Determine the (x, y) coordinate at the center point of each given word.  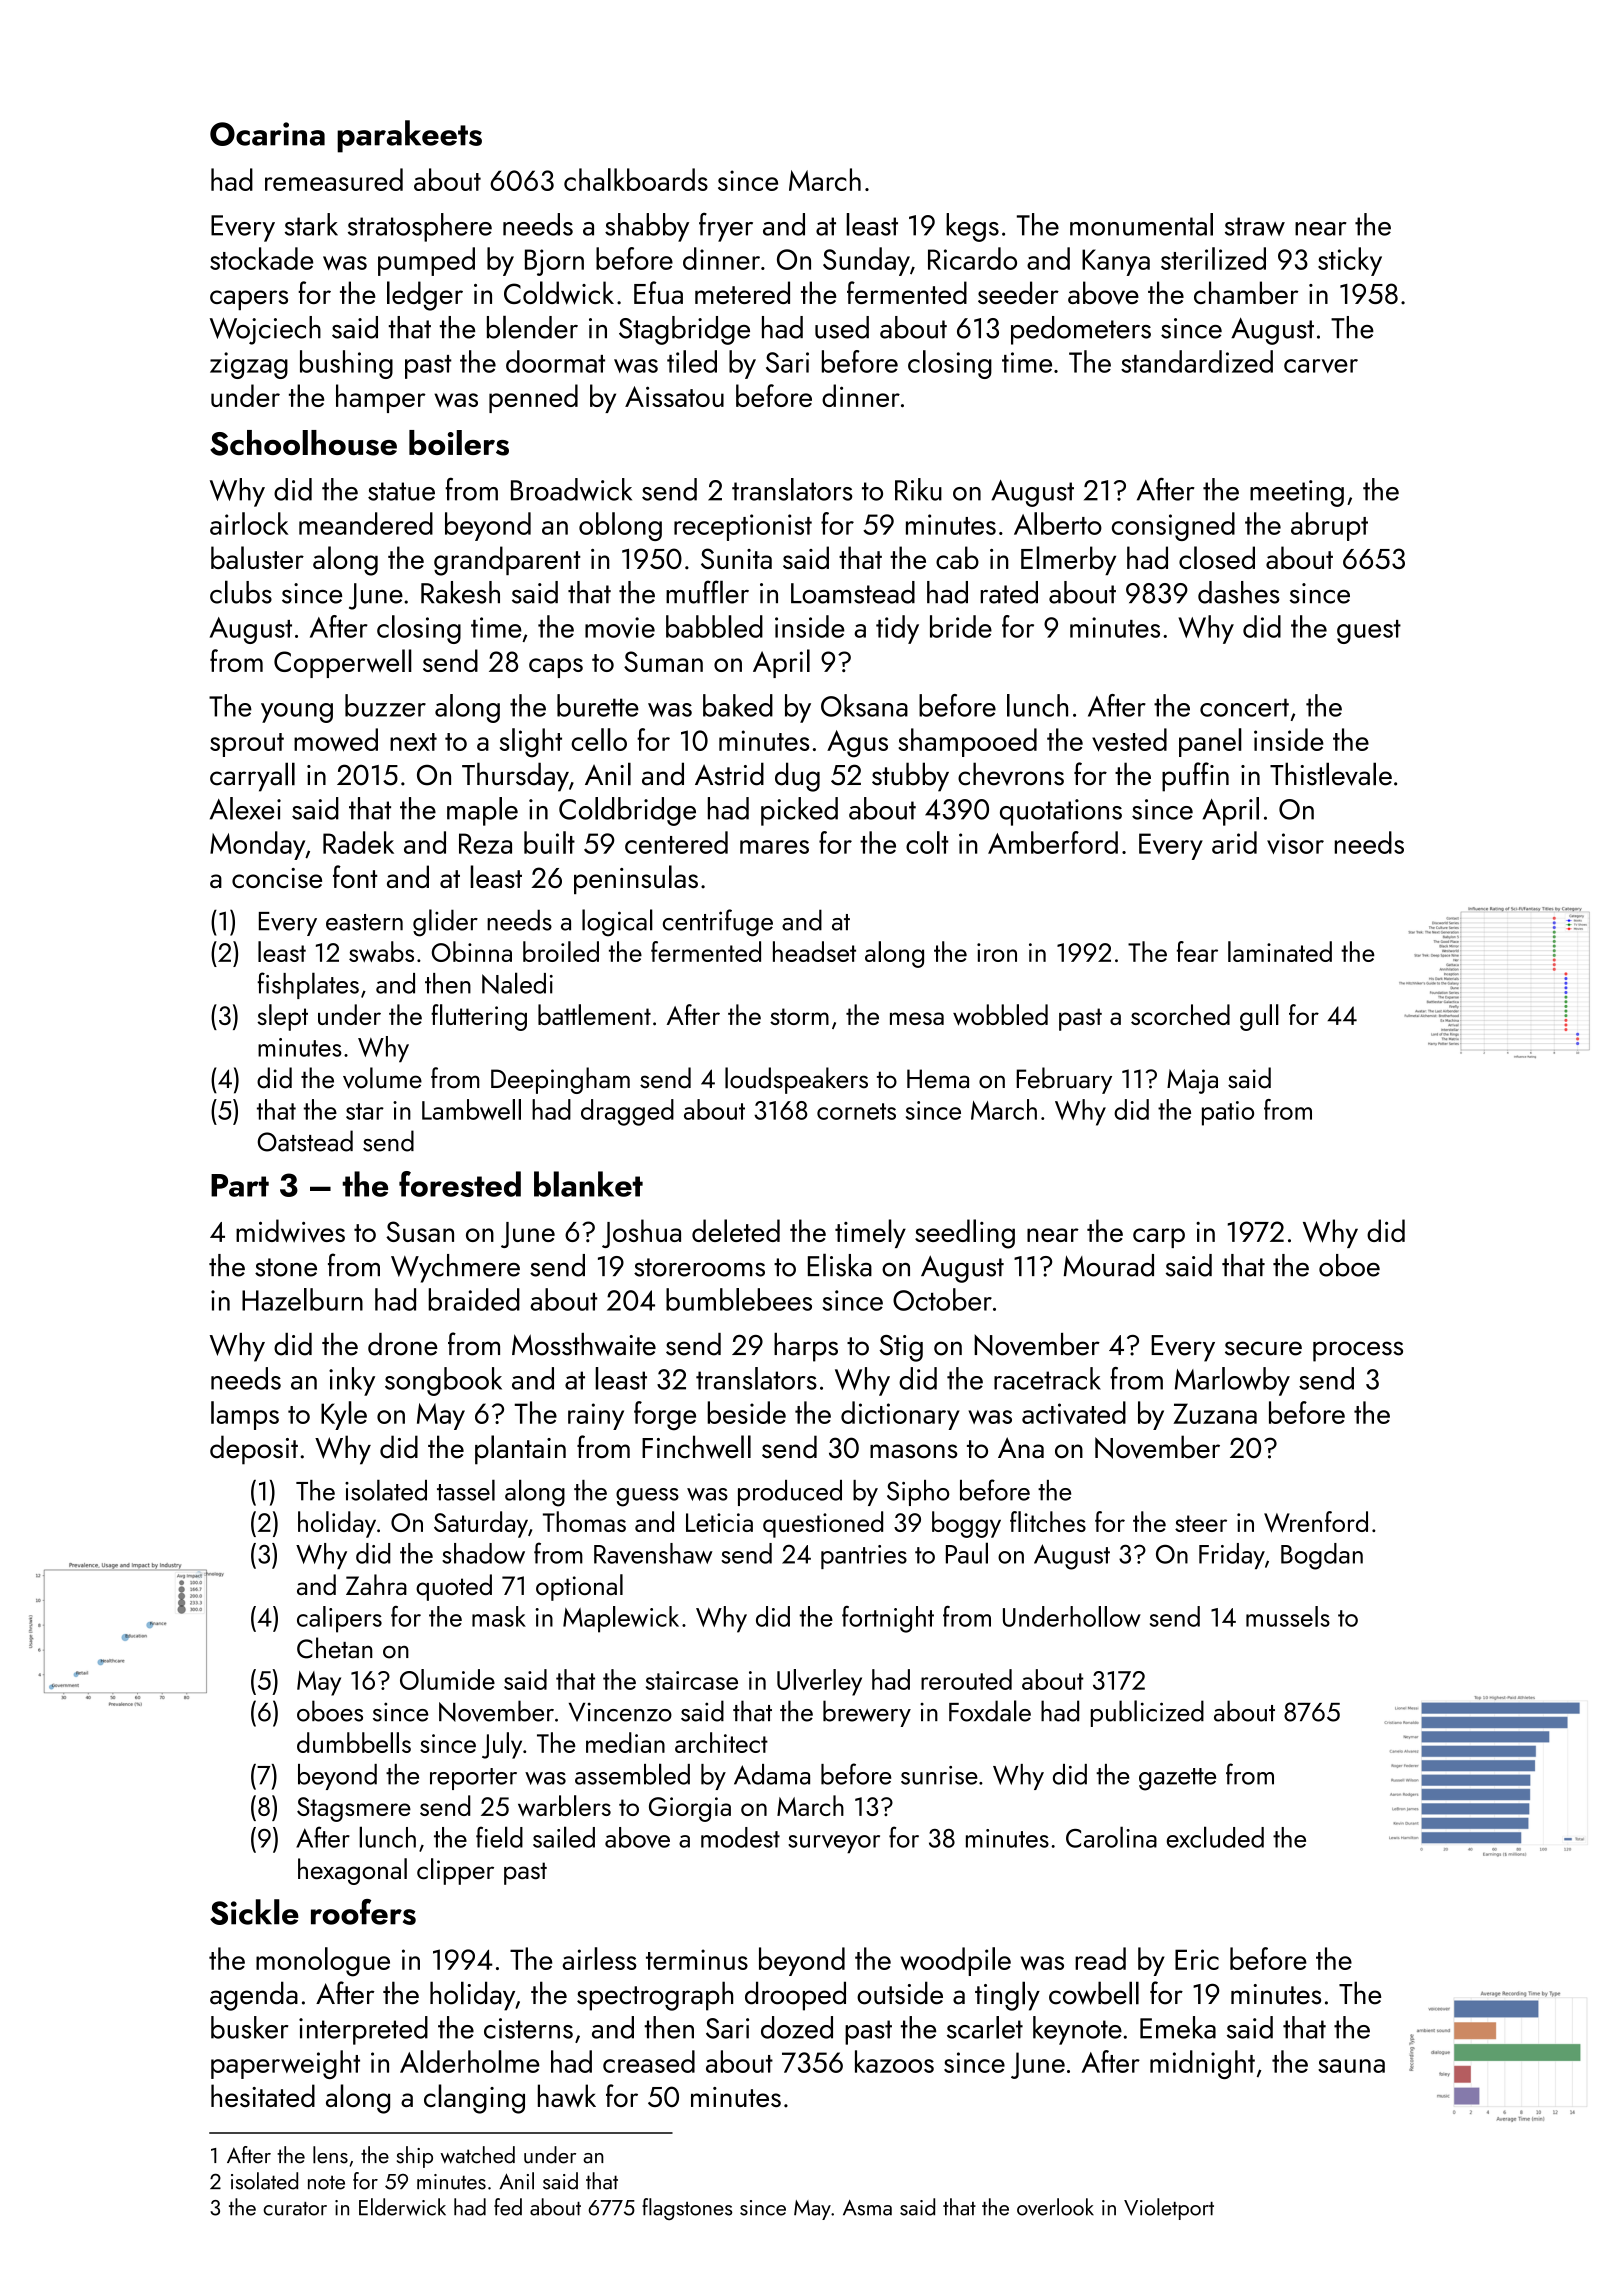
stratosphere (420, 227)
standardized (1197, 361)
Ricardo (972, 258)
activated (1074, 1412)
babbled (714, 626)
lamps (245, 1415)
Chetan (335, 1648)
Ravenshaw (653, 1553)
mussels (1288, 1616)
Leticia (719, 1522)
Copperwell (343, 663)
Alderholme (470, 2061)
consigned (1173, 526)
